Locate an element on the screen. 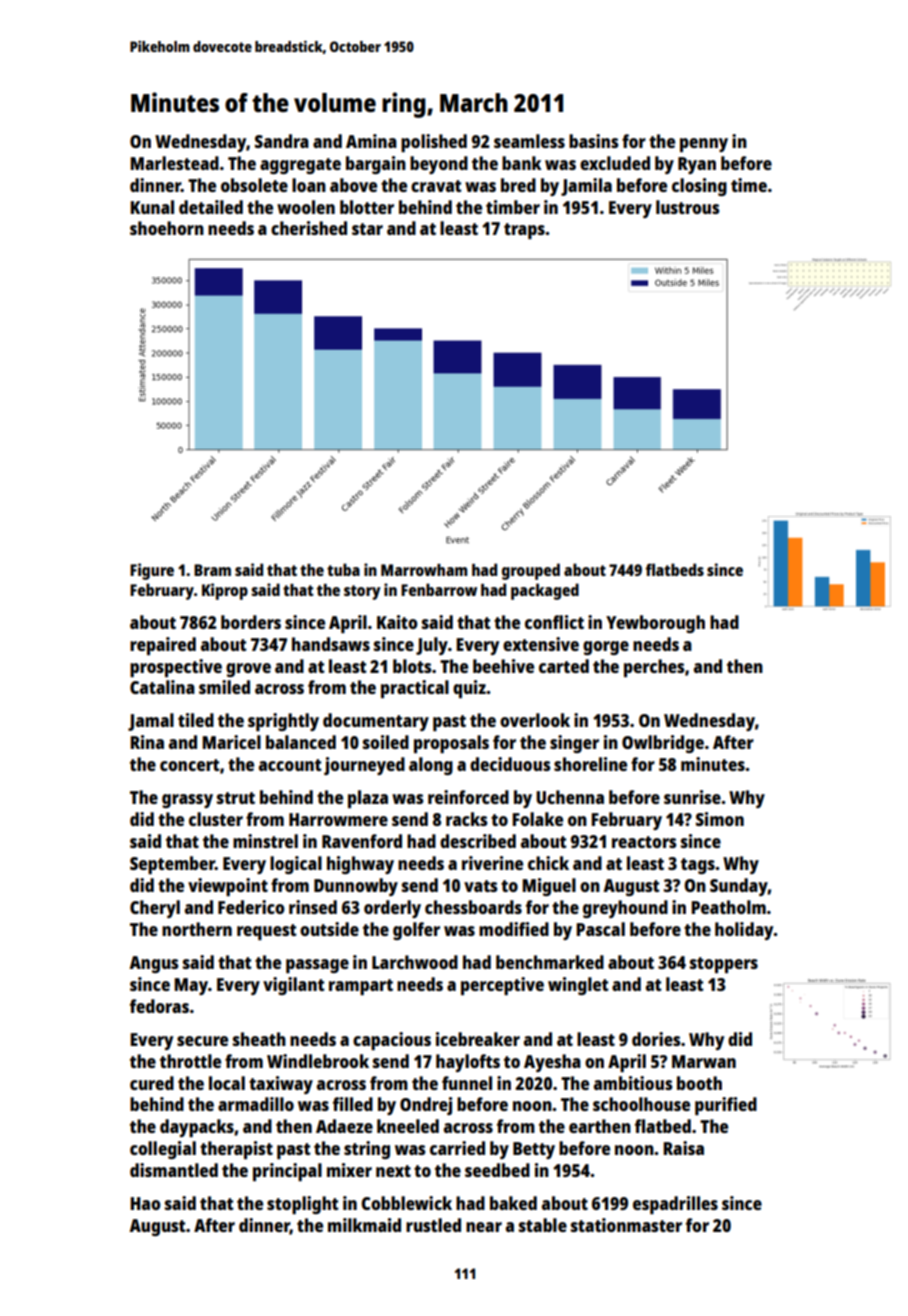 This screenshot has height=1316, width=908. Amina is located at coordinates (371, 141).
